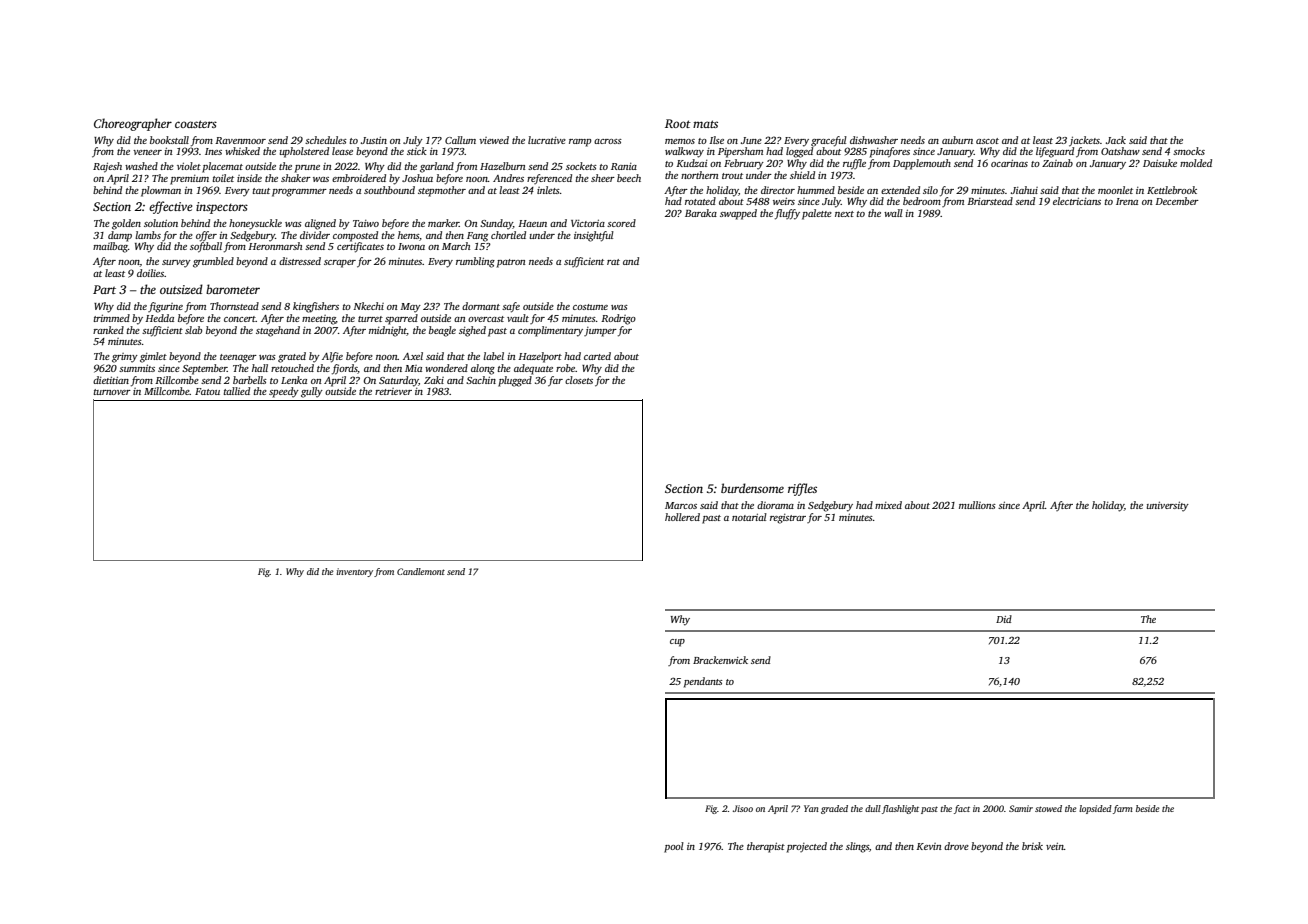 The height and width of the screenshot is (924, 1308). I want to click on university, so click(1168, 506).
